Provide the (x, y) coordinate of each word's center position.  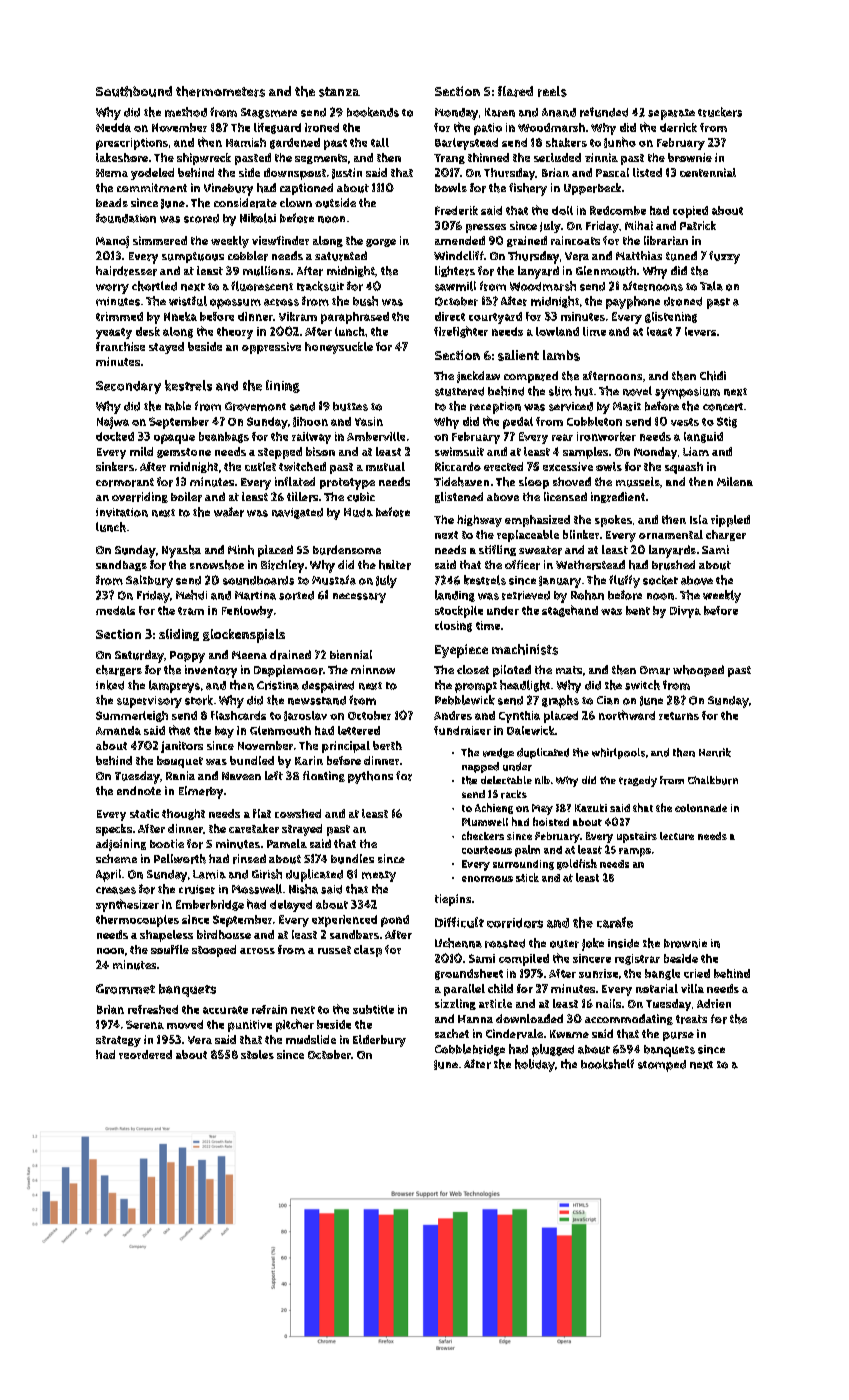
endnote (139, 790)
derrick (678, 127)
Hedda (113, 127)
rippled (730, 521)
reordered (145, 1054)
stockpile (459, 612)
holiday (535, 1065)
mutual (385, 466)
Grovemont (255, 406)
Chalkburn (713, 780)
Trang (449, 159)
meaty (379, 876)
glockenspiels (244, 636)
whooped (698, 671)
